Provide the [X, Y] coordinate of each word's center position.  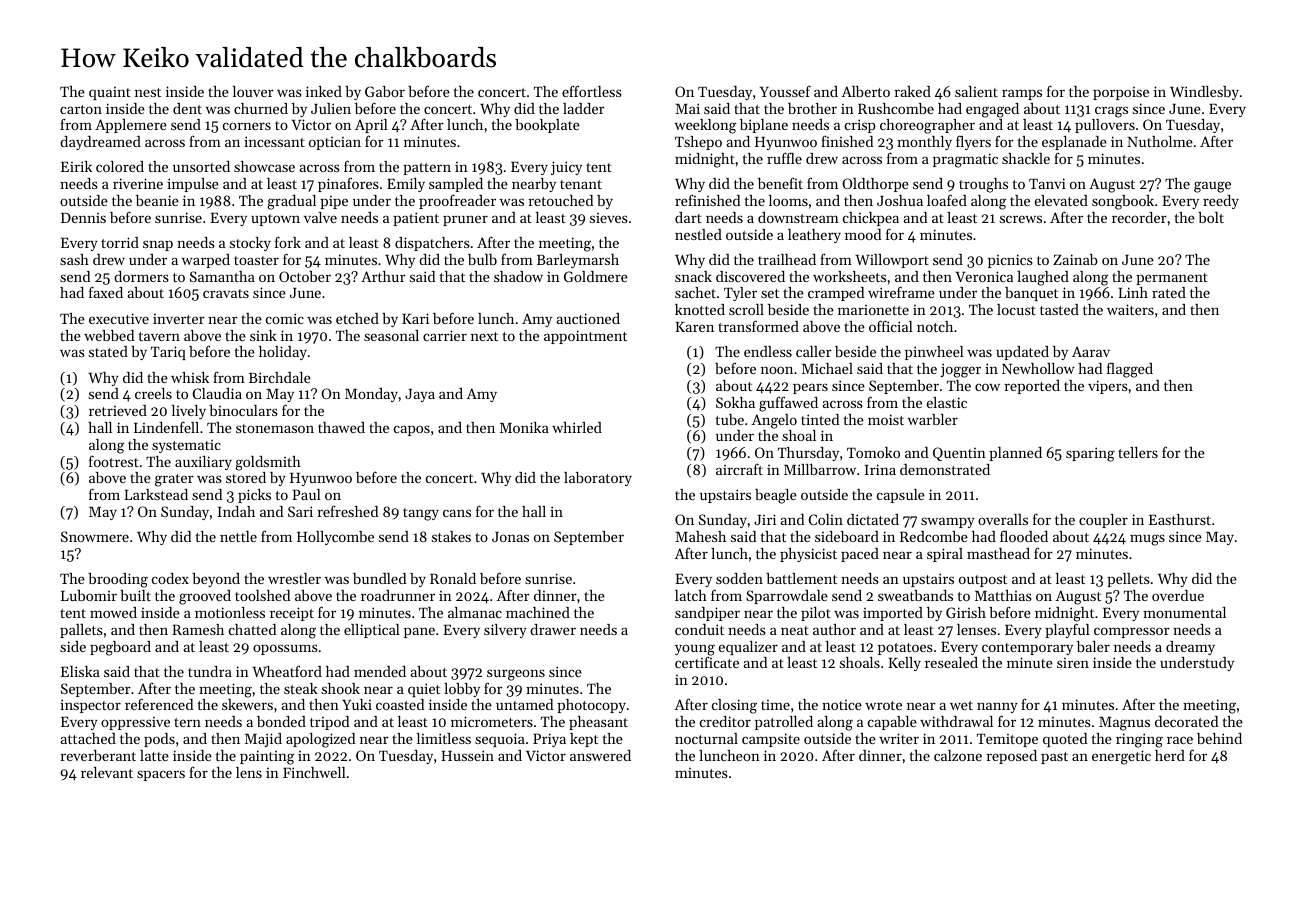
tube [730, 419]
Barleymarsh [578, 261]
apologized [320, 740]
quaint [110, 93]
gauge [1212, 187]
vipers [1108, 387]
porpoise [1121, 93]
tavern [159, 336]
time [775, 705]
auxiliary [203, 463]
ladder [584, 108]
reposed [1011, 757]
